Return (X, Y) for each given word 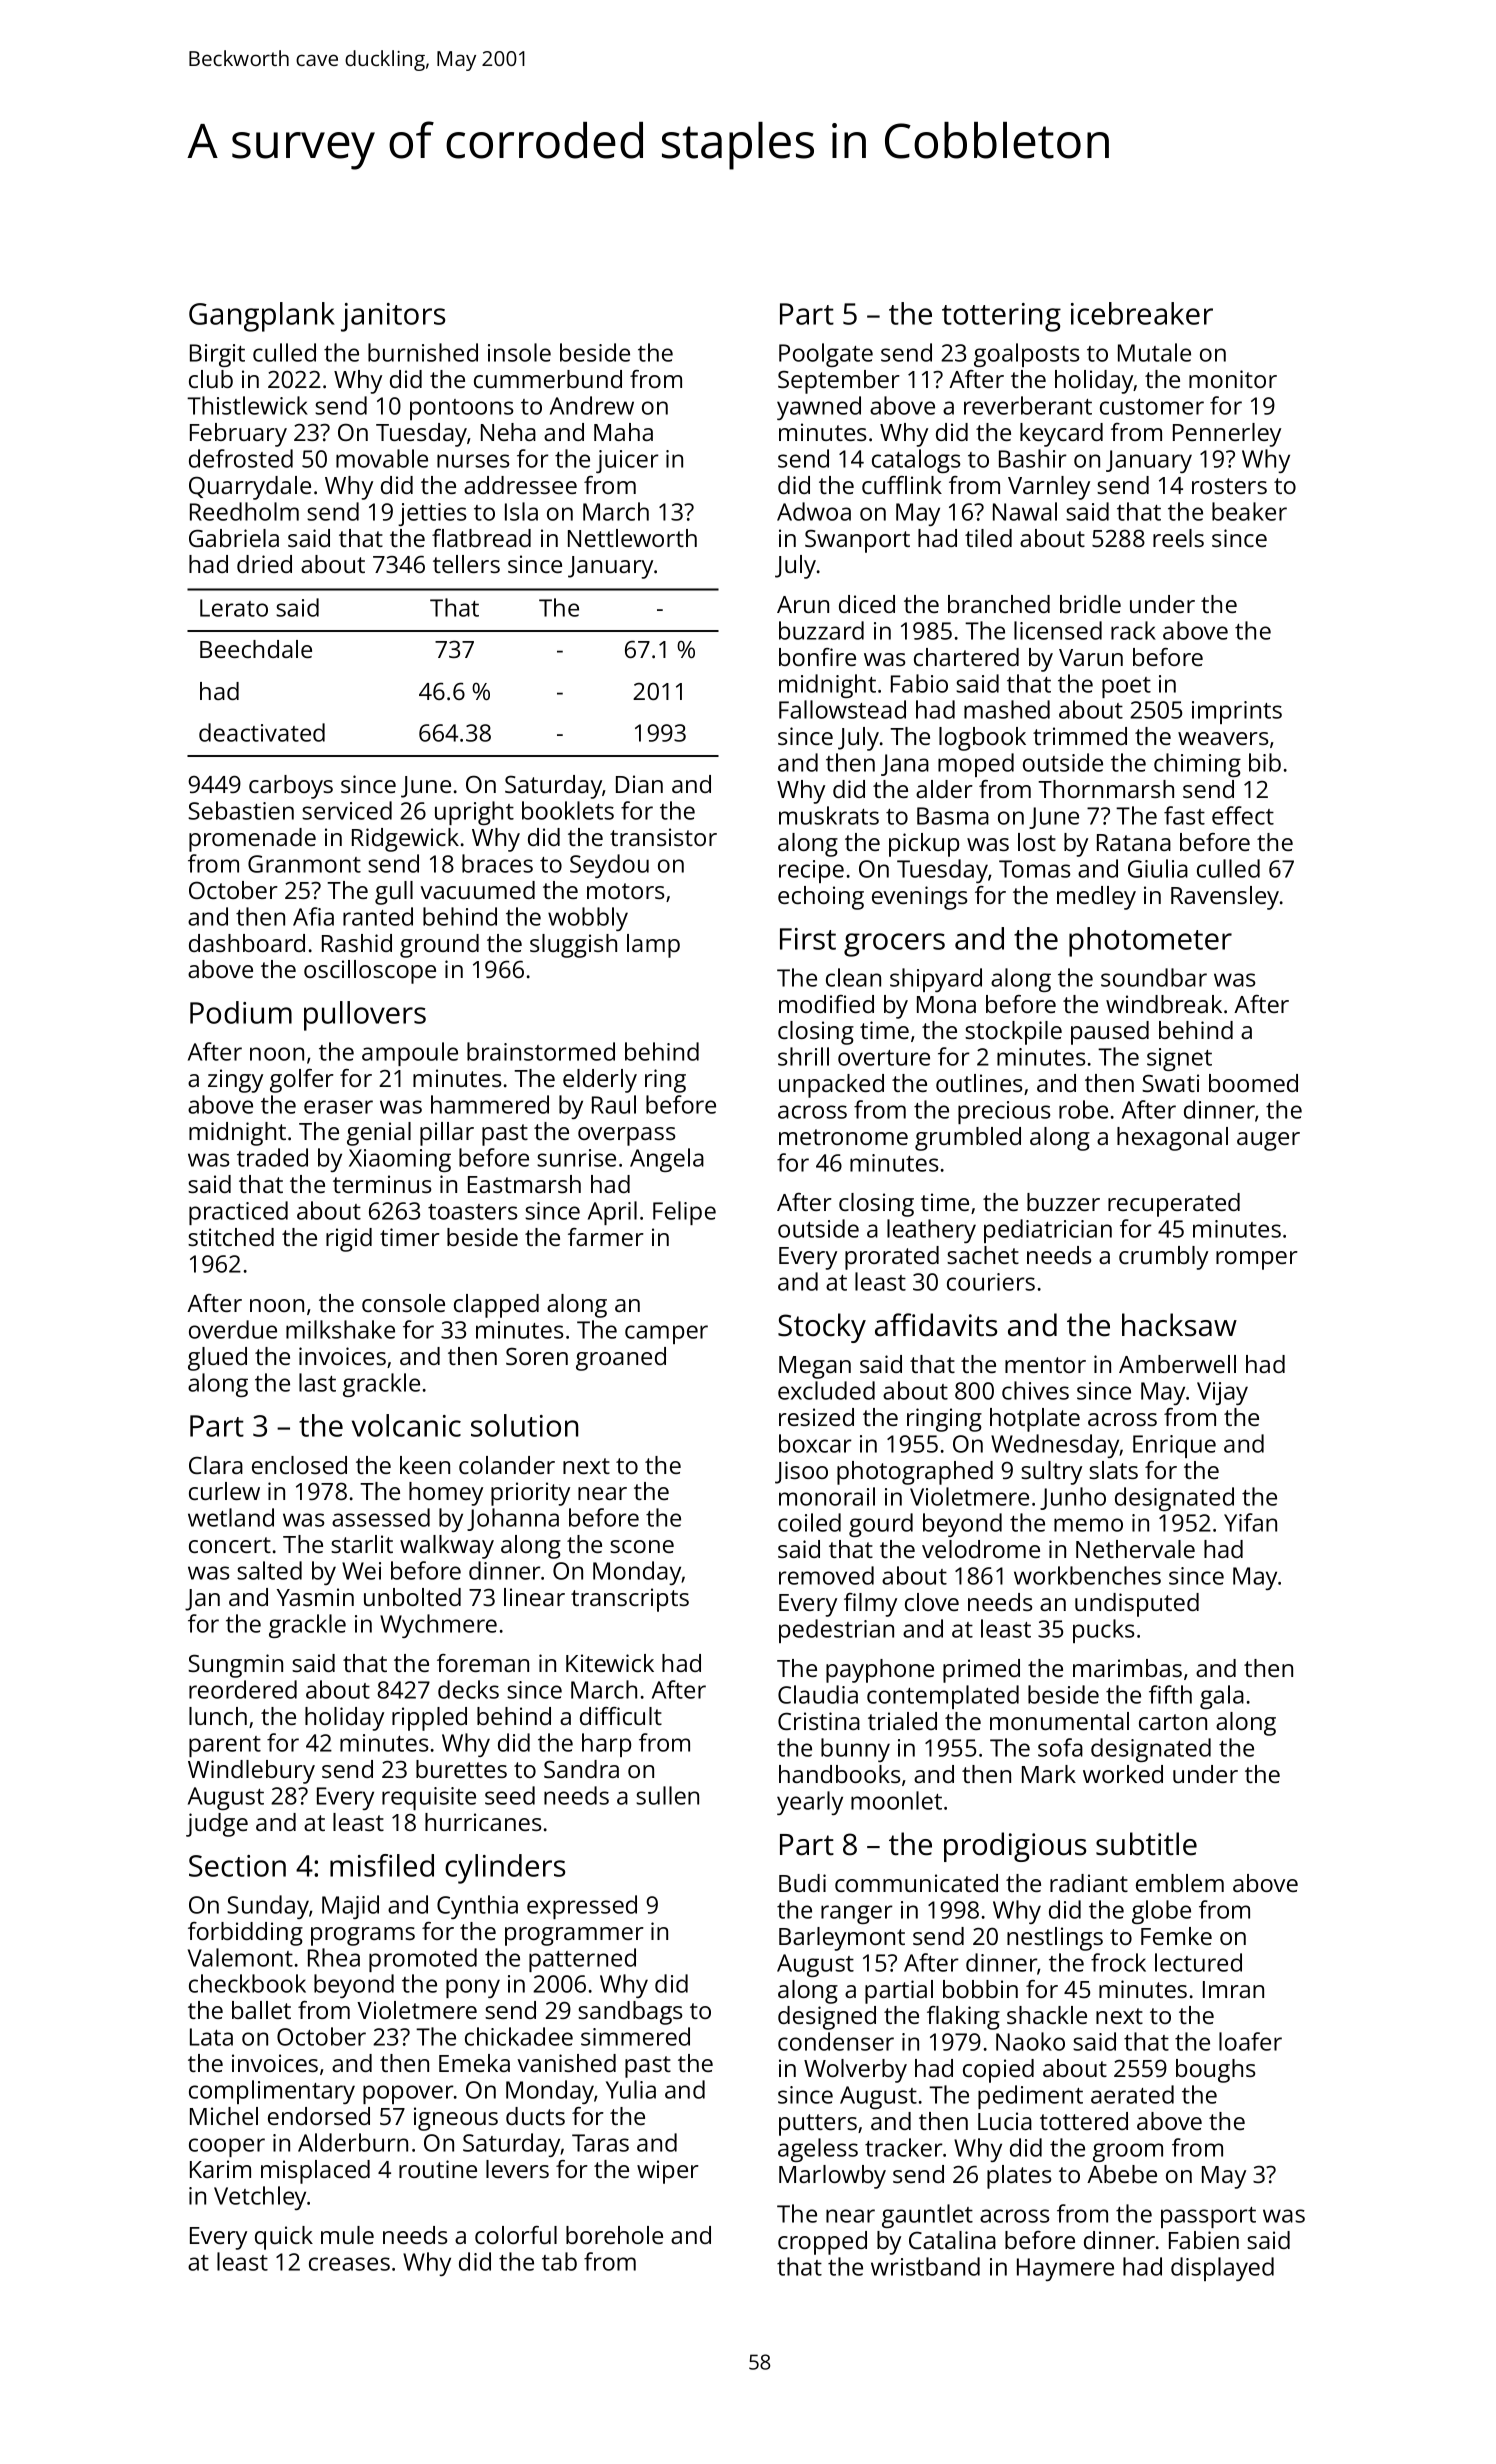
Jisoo (801, 1472)
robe (1083, 1109)
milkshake (340, 1329)
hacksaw (1179, 1325)
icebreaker (1142, 313)
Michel (224, 2116)
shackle (1047, 2015)
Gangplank (262, 317)
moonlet (896, 1800)
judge (217, 1825)
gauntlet (927, 2216)
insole (519, 352)
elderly (600, 1081)
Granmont (304, 864)
